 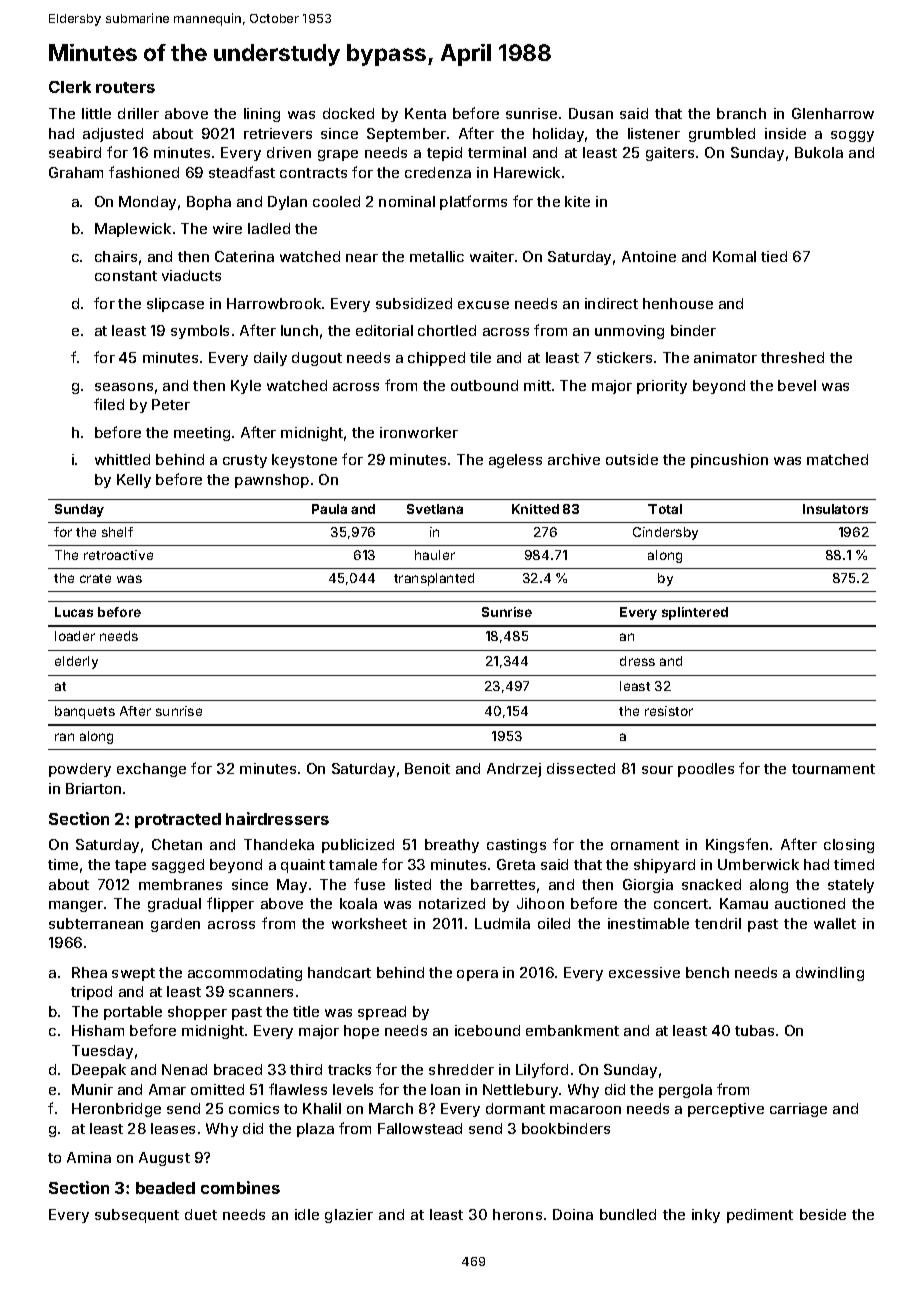 I want to click on driller, so click(x=138, y=113).
